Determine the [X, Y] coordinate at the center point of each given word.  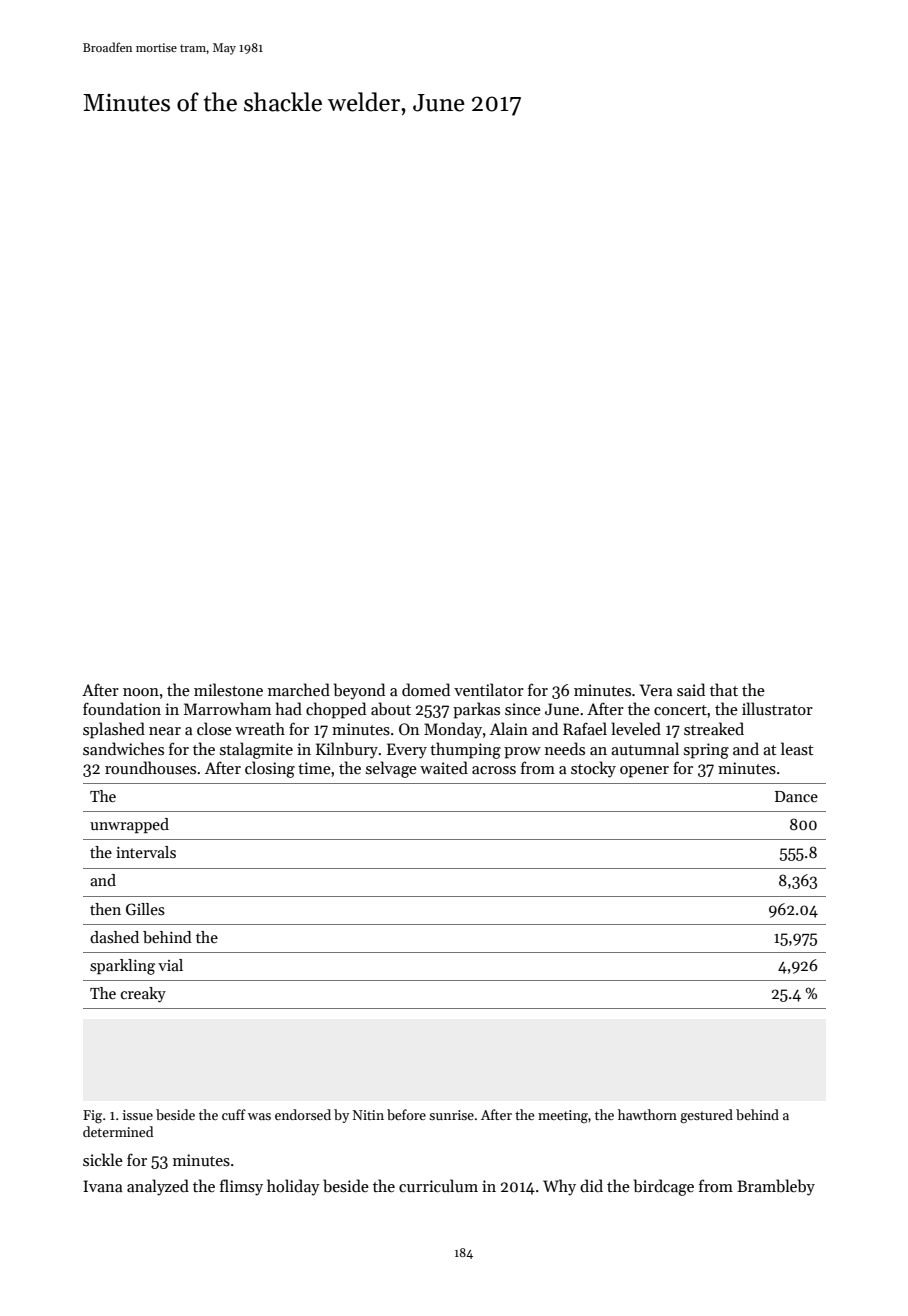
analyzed [158, 1187]
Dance [796, 796]
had [289, 708]
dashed [114, 937]
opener [644, 772]
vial [170, 965]
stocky [593, 769]
